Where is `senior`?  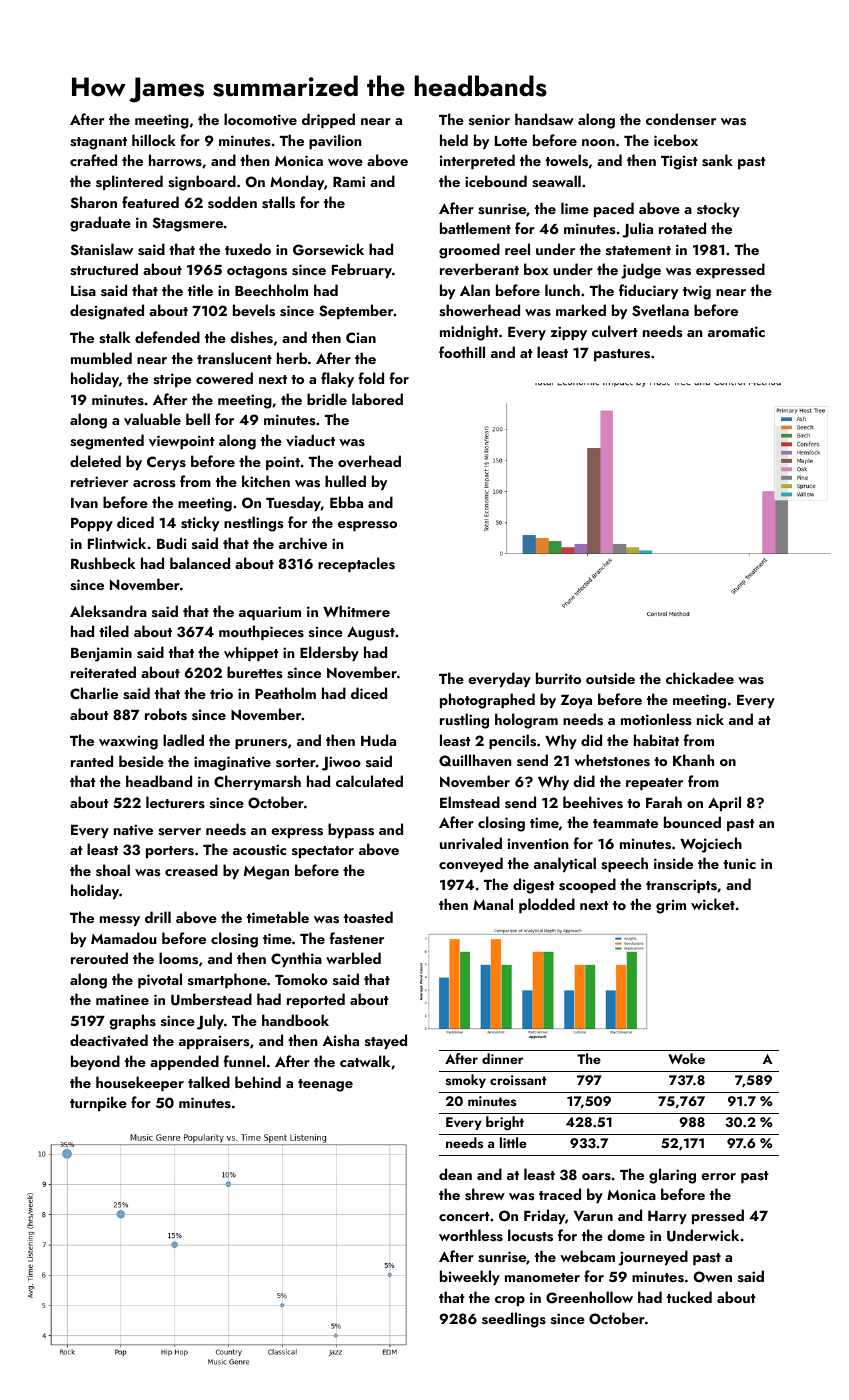
senior is located at coordinates (489, 119).
